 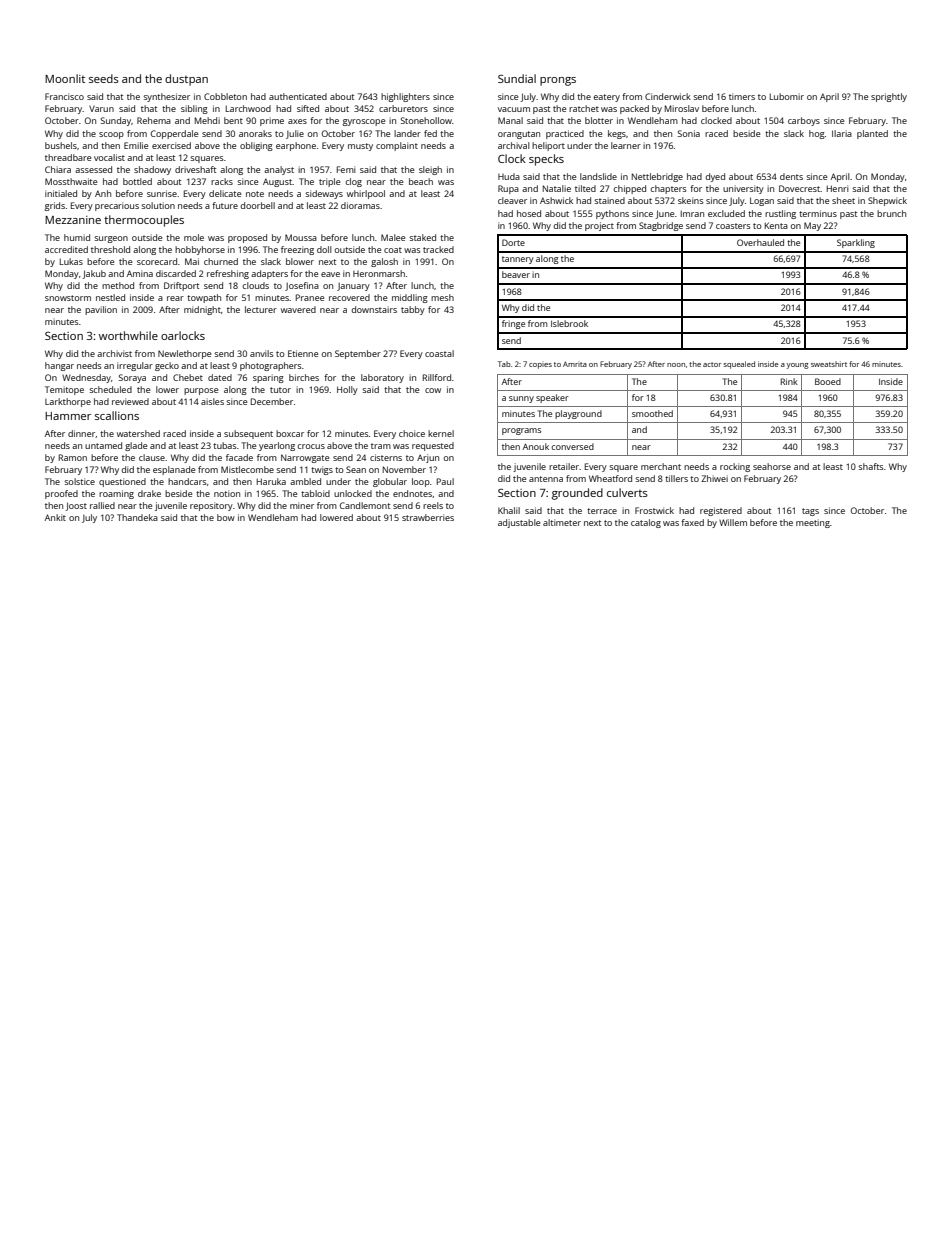 What do you see at coordinates (517, 78) in the document?
I see `Sundial` at bounding box center [517, 78].
